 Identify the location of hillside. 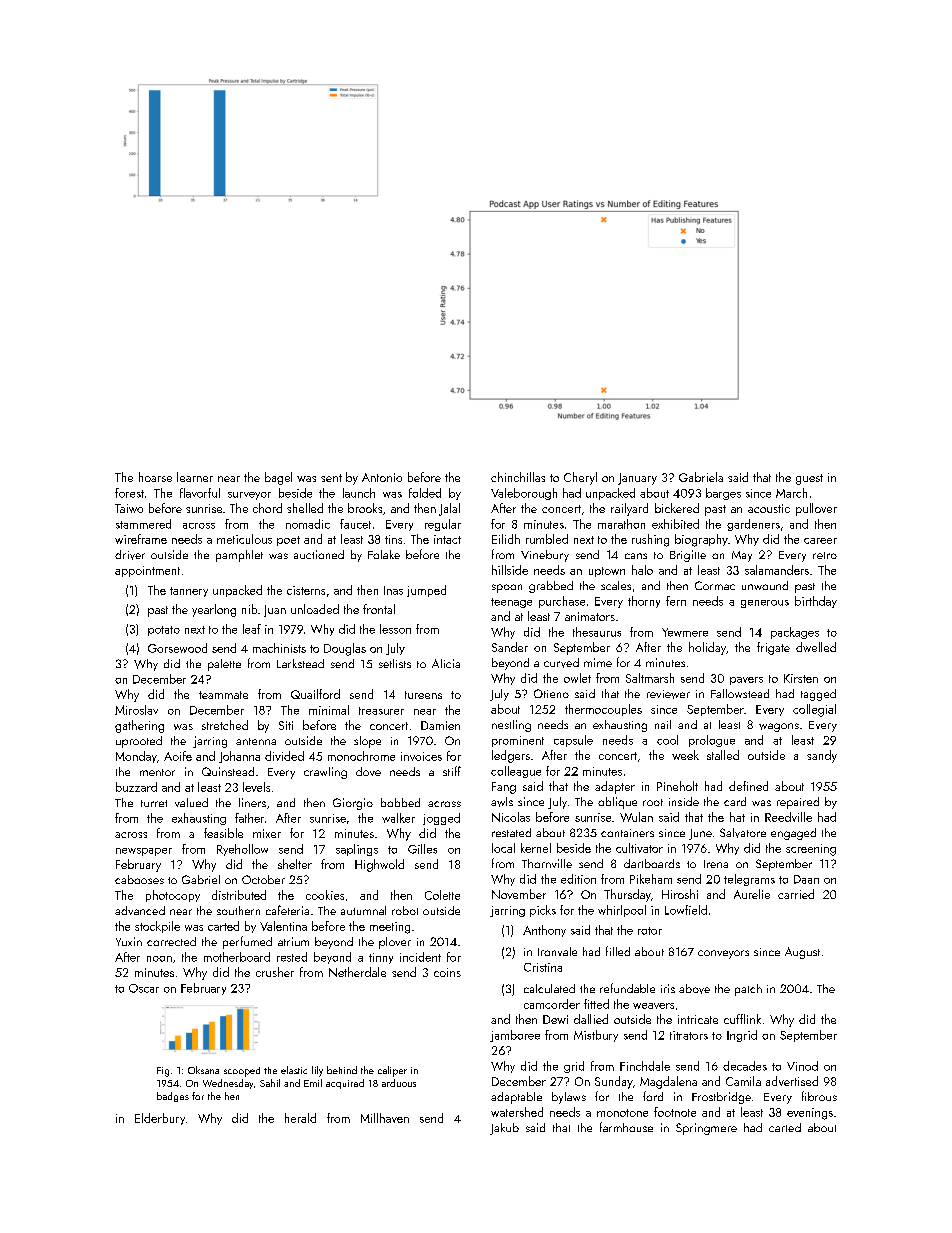
(510, 570).
